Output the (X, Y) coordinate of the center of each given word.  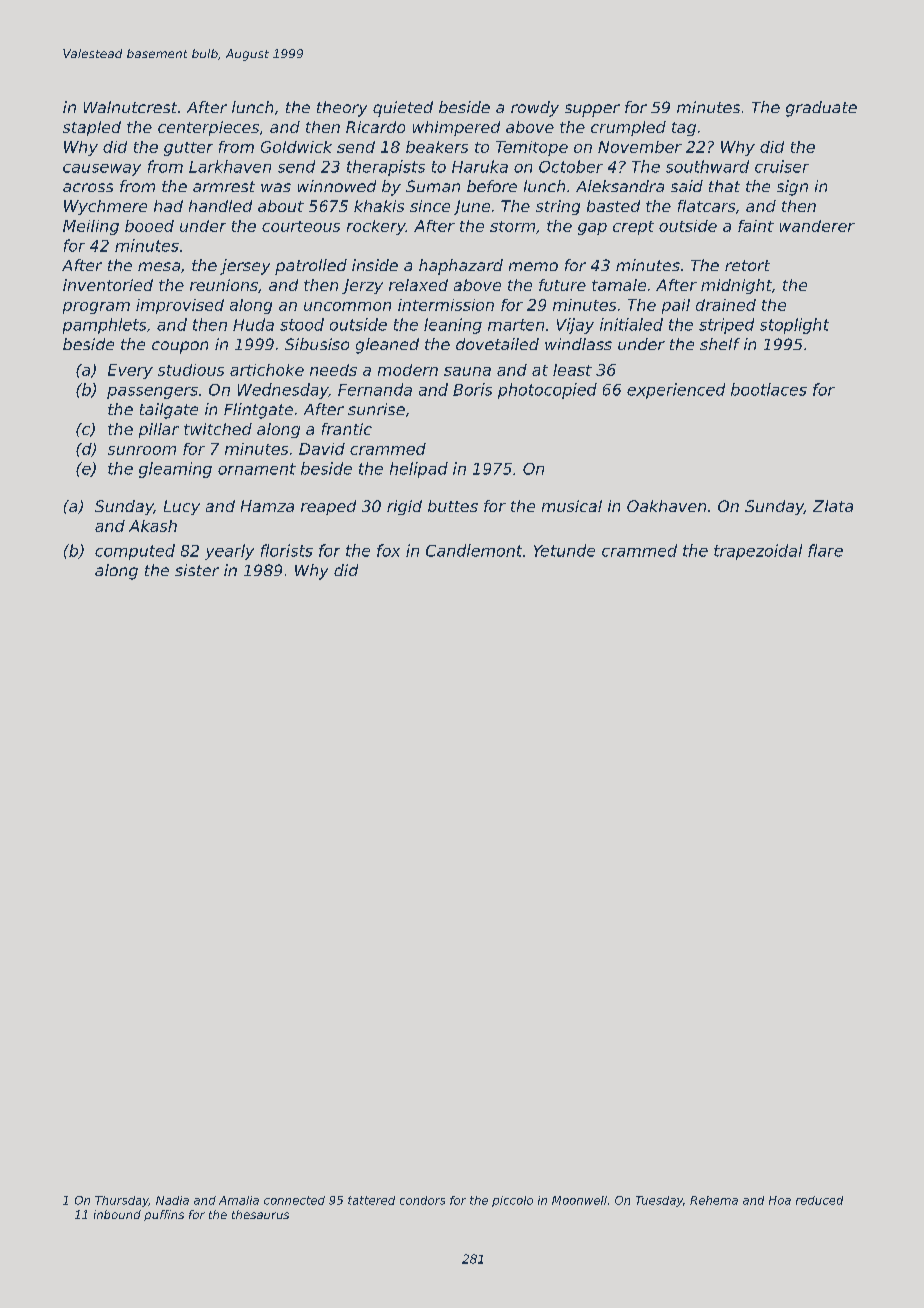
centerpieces (208, 128)
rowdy (535, 109)
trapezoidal (758, 552)
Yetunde (564, 550)
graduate (821, 109)
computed (135, 552)
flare (825, 550)
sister (197, 570)
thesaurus (260, 1214)
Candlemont (474, 550)
